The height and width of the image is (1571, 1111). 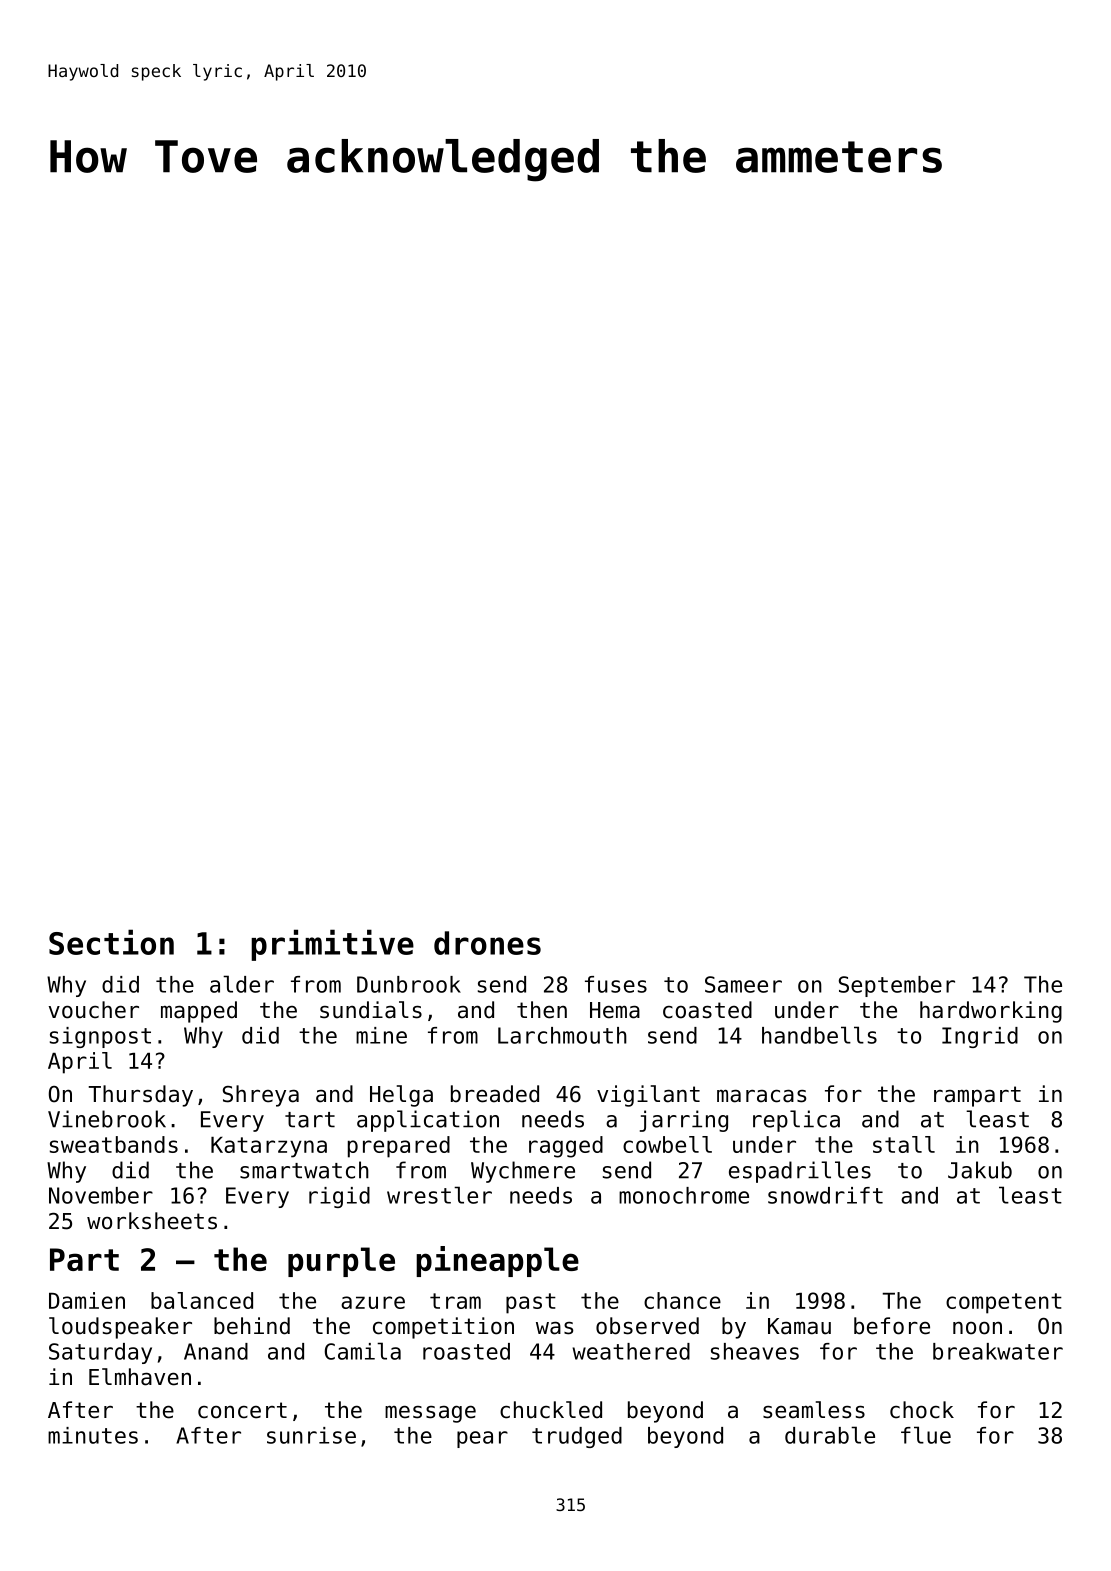 I want to click on observed, so click(x=647, y=1326).
